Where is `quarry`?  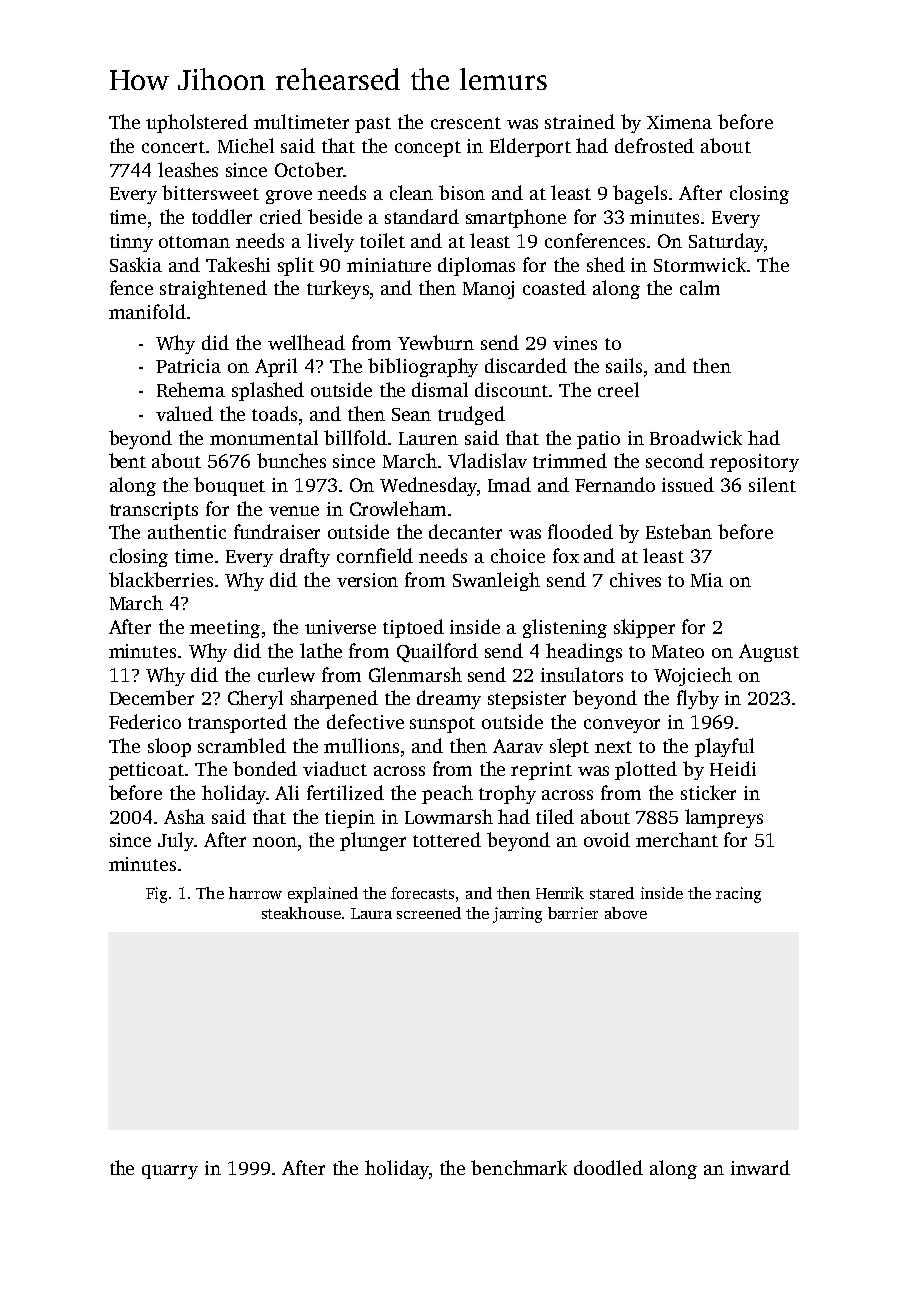
quarry is located at coordinates (170, 1172).
